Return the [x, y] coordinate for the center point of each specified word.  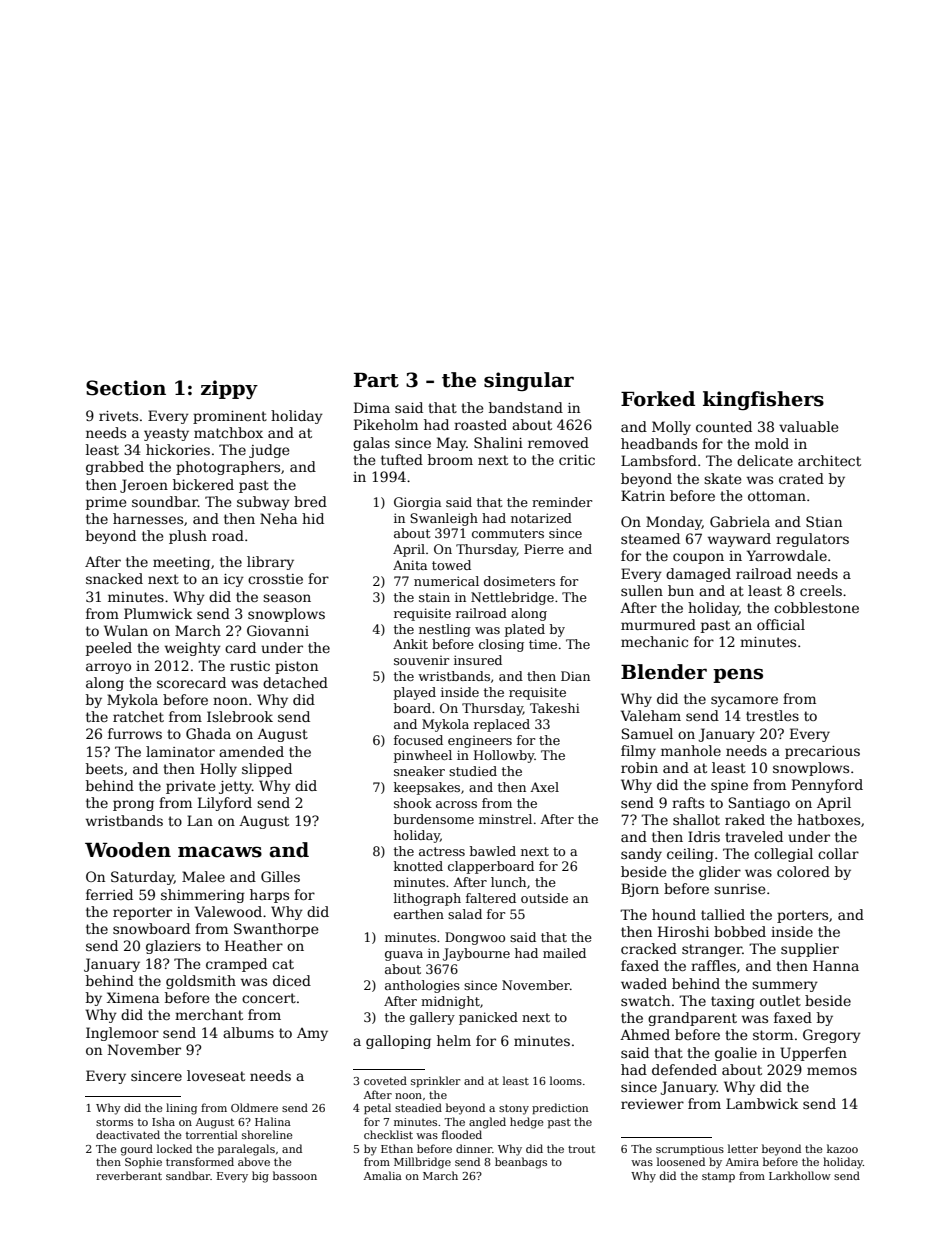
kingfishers [763, 400]
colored [803, 871]
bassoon [295, 1175]
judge [269, 451]
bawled [493, 851]
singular [529, 381]
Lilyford [225, 804]
